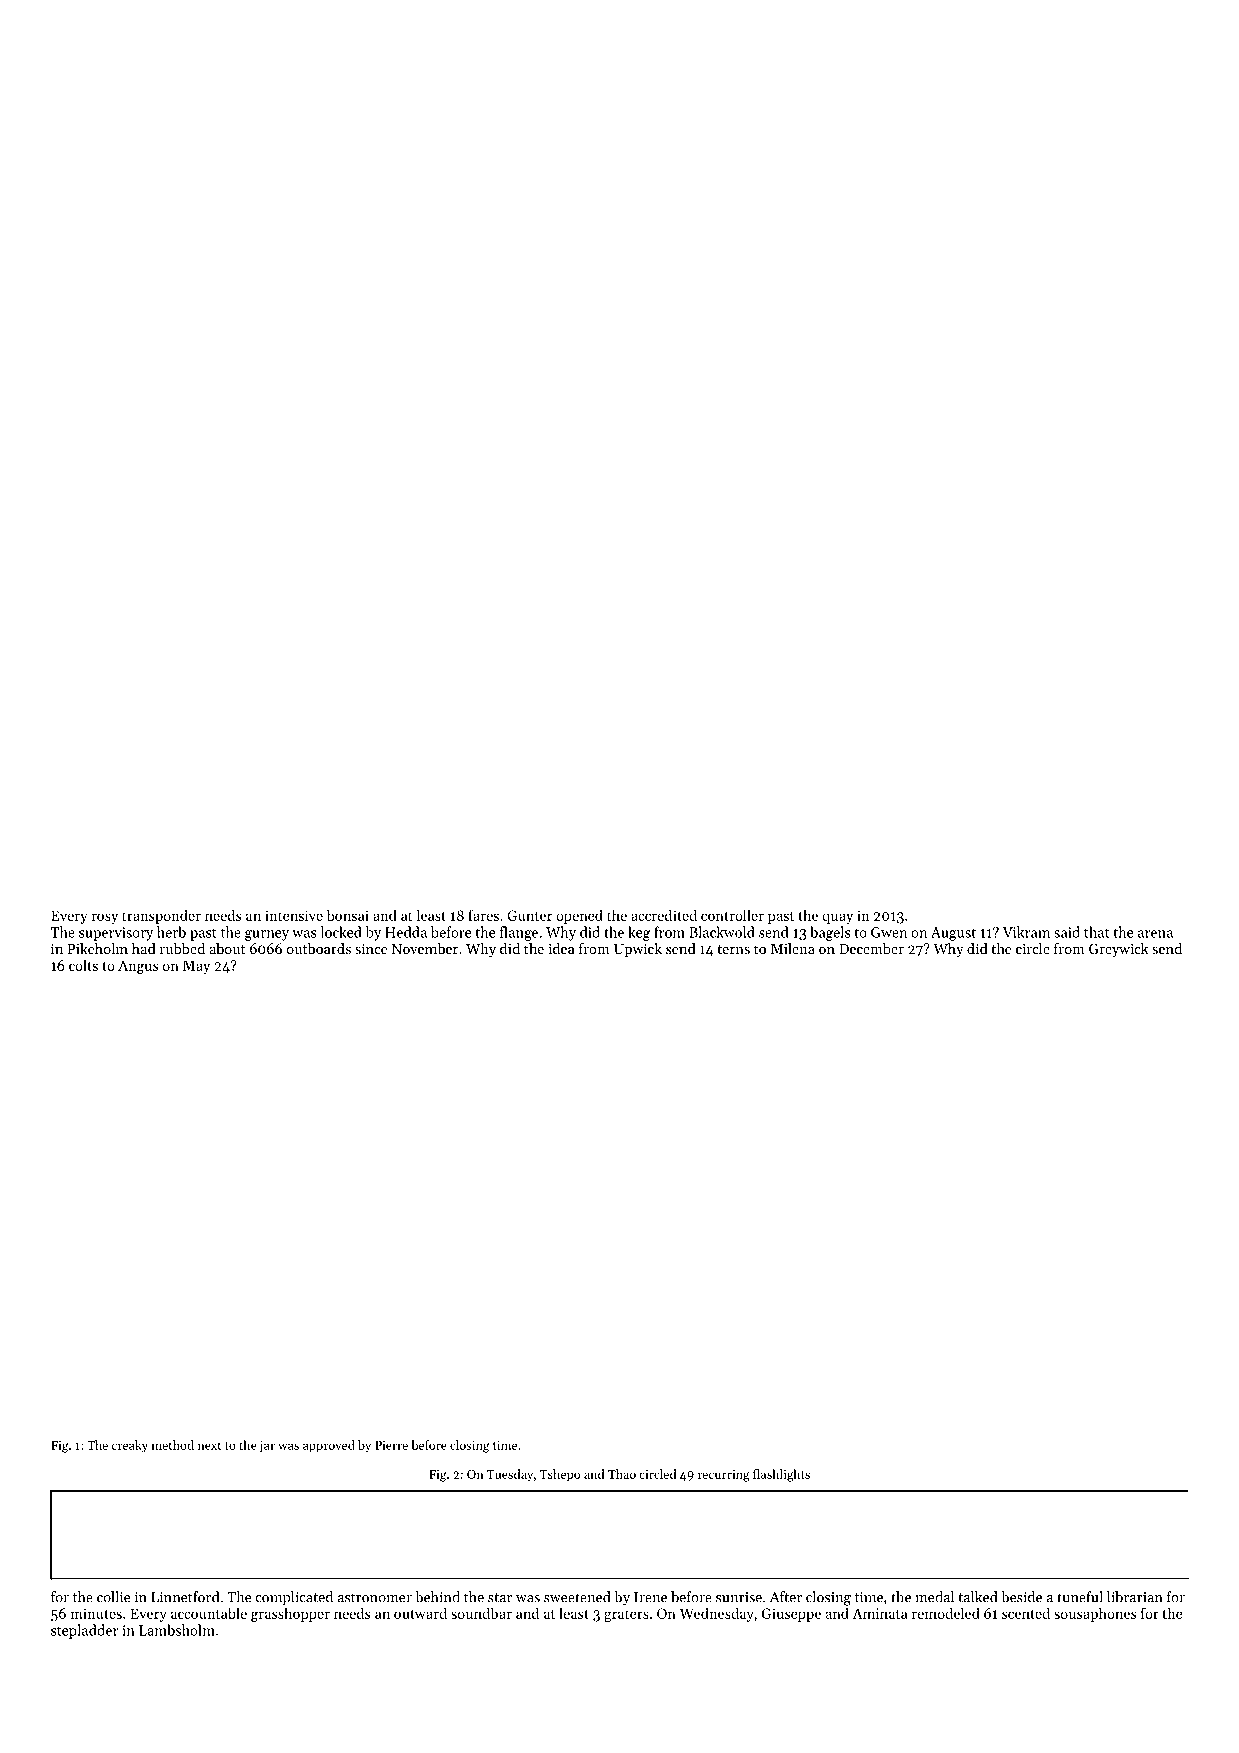  Describe the element at coordinates (84, 1631) in the page. I see `stepladder` at that location.
